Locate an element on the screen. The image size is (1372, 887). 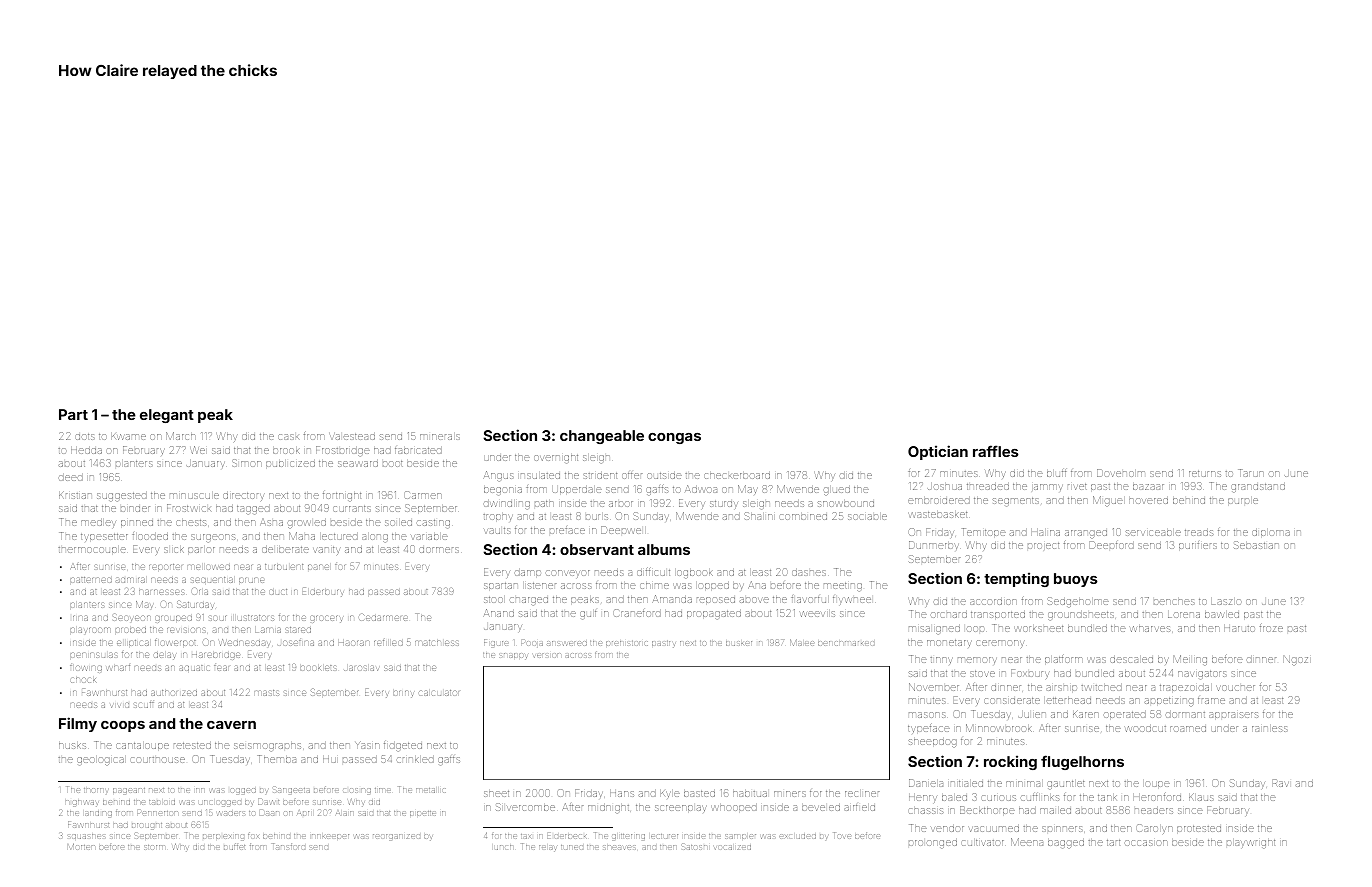
congas is located at coordinates (674, 438).
